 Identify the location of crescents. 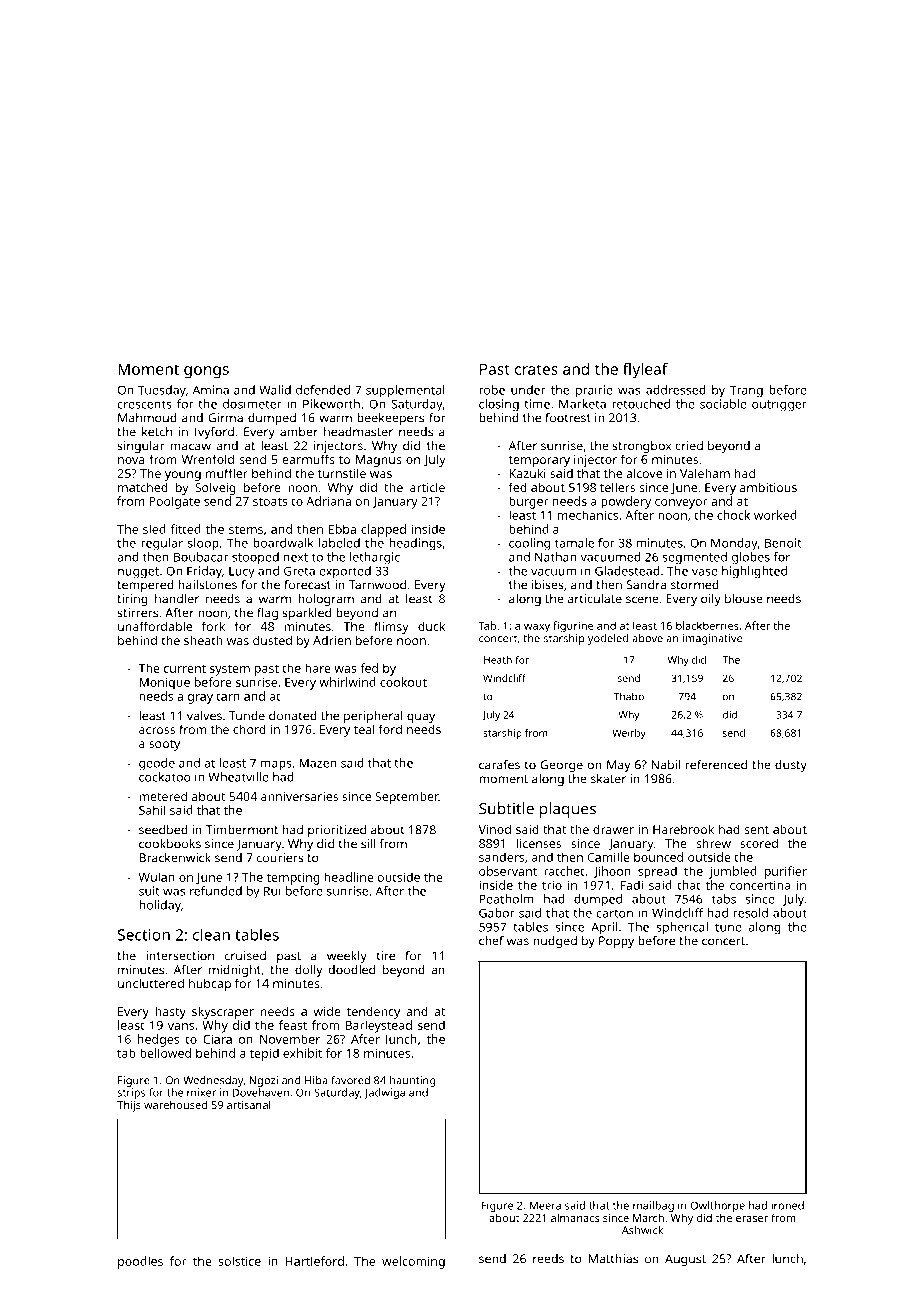
(144, 404).
